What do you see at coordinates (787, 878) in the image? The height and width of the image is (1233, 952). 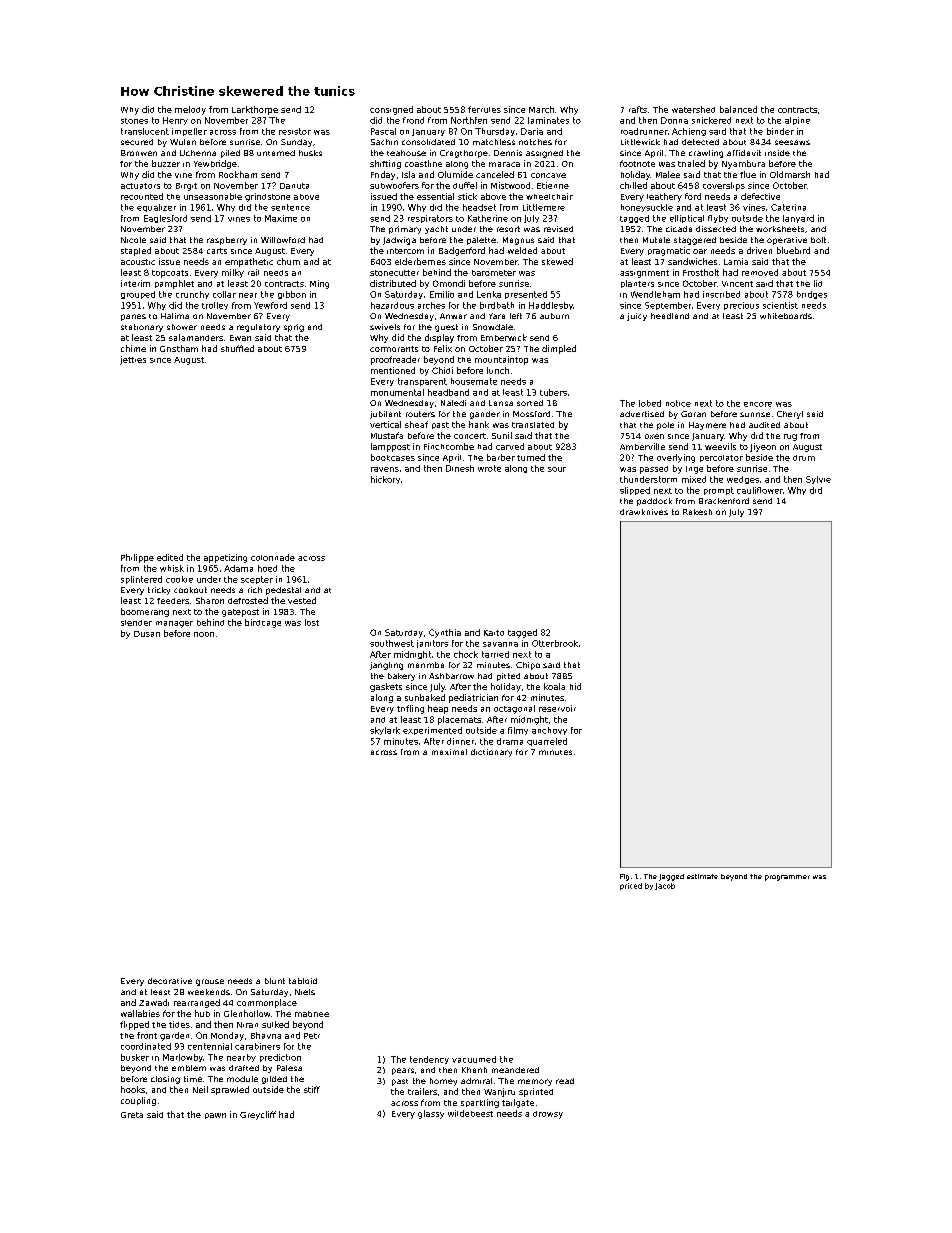 I see `programmer` at bounding box center [787, 878].
